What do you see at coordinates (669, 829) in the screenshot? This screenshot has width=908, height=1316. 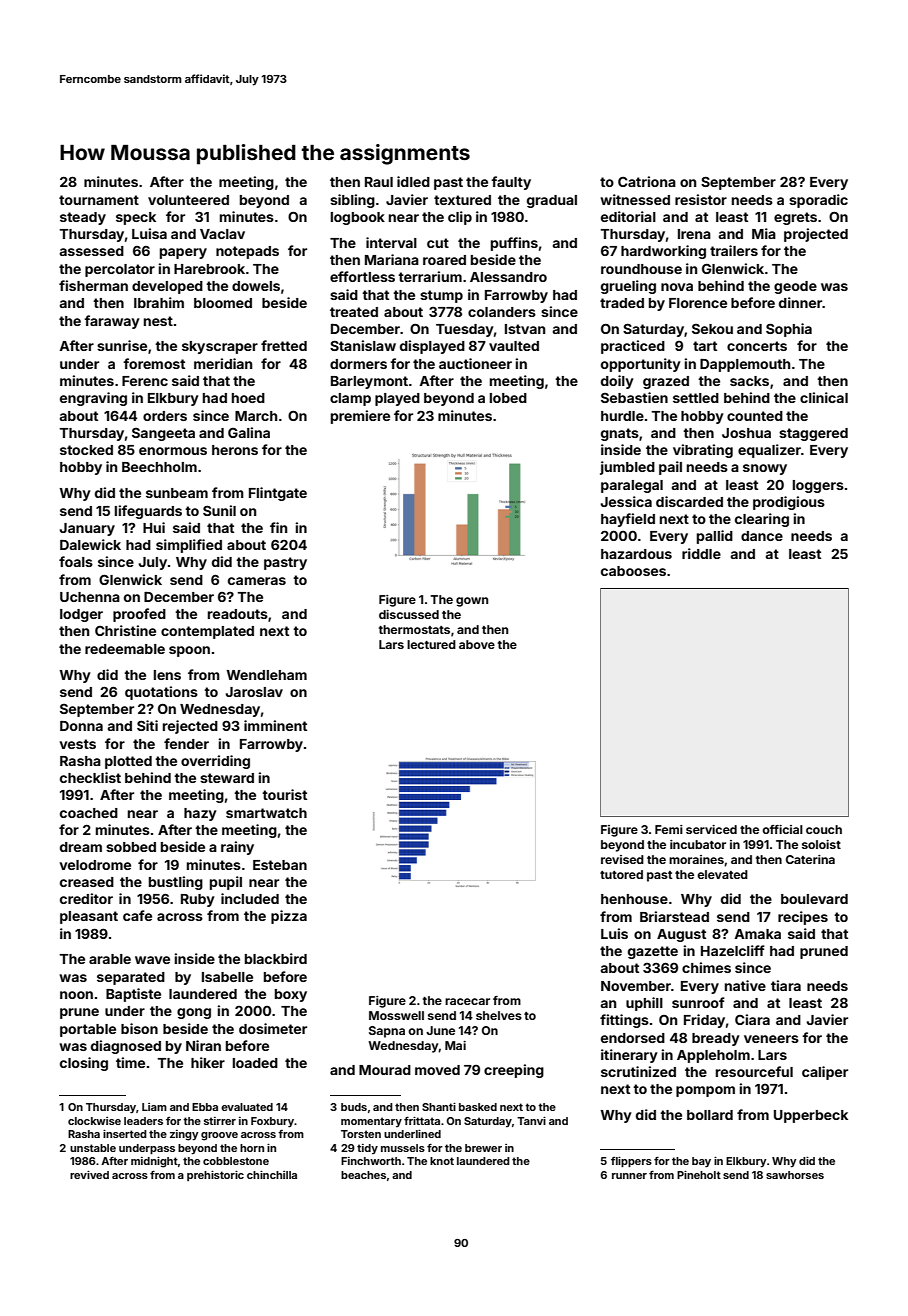 I see `Femi` at bounding box center [669, 829].
